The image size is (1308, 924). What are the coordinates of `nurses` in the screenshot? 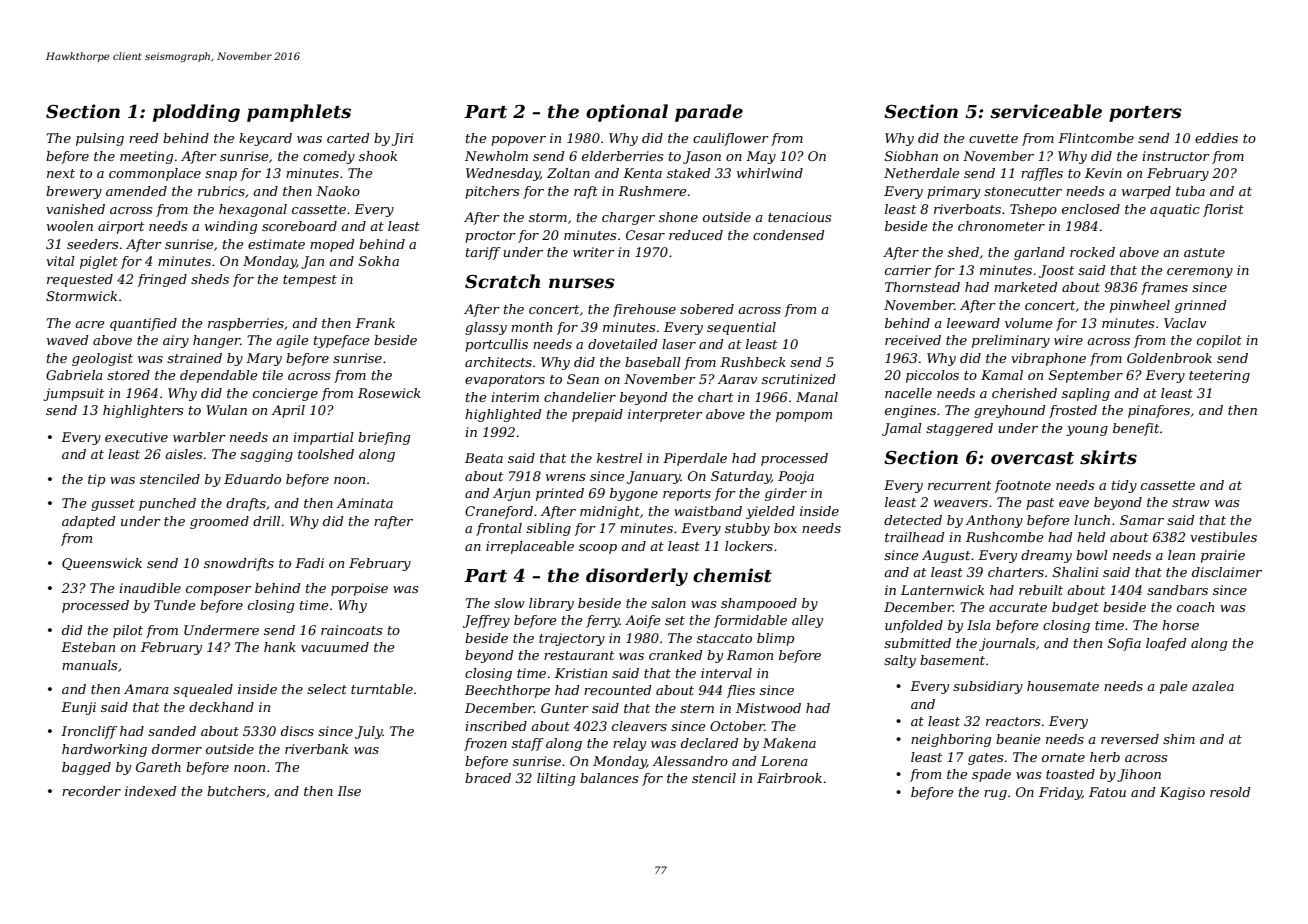 It's located at (582, 283).
